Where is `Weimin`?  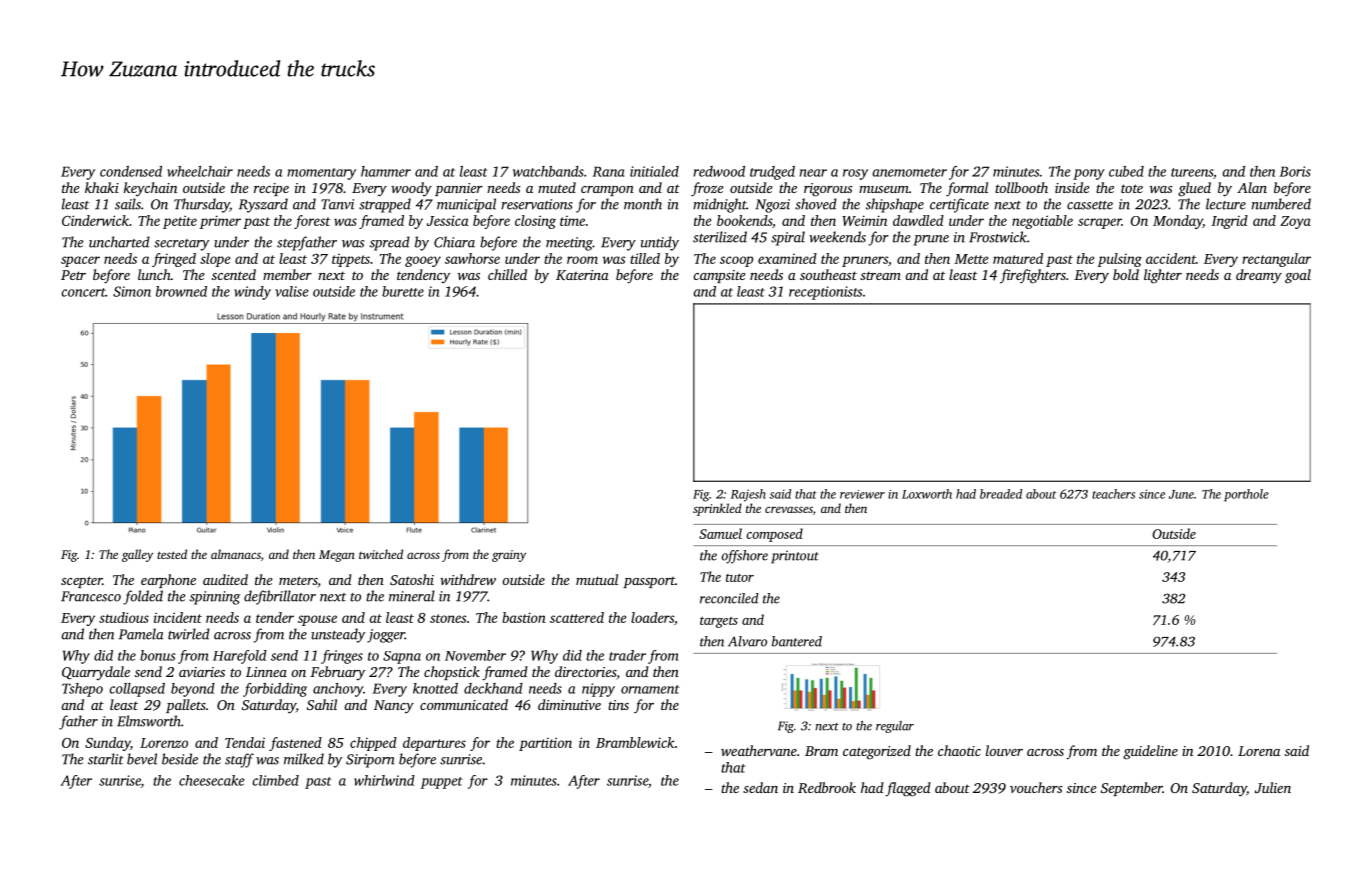 Weimin is located at coordinates (864, 220).
